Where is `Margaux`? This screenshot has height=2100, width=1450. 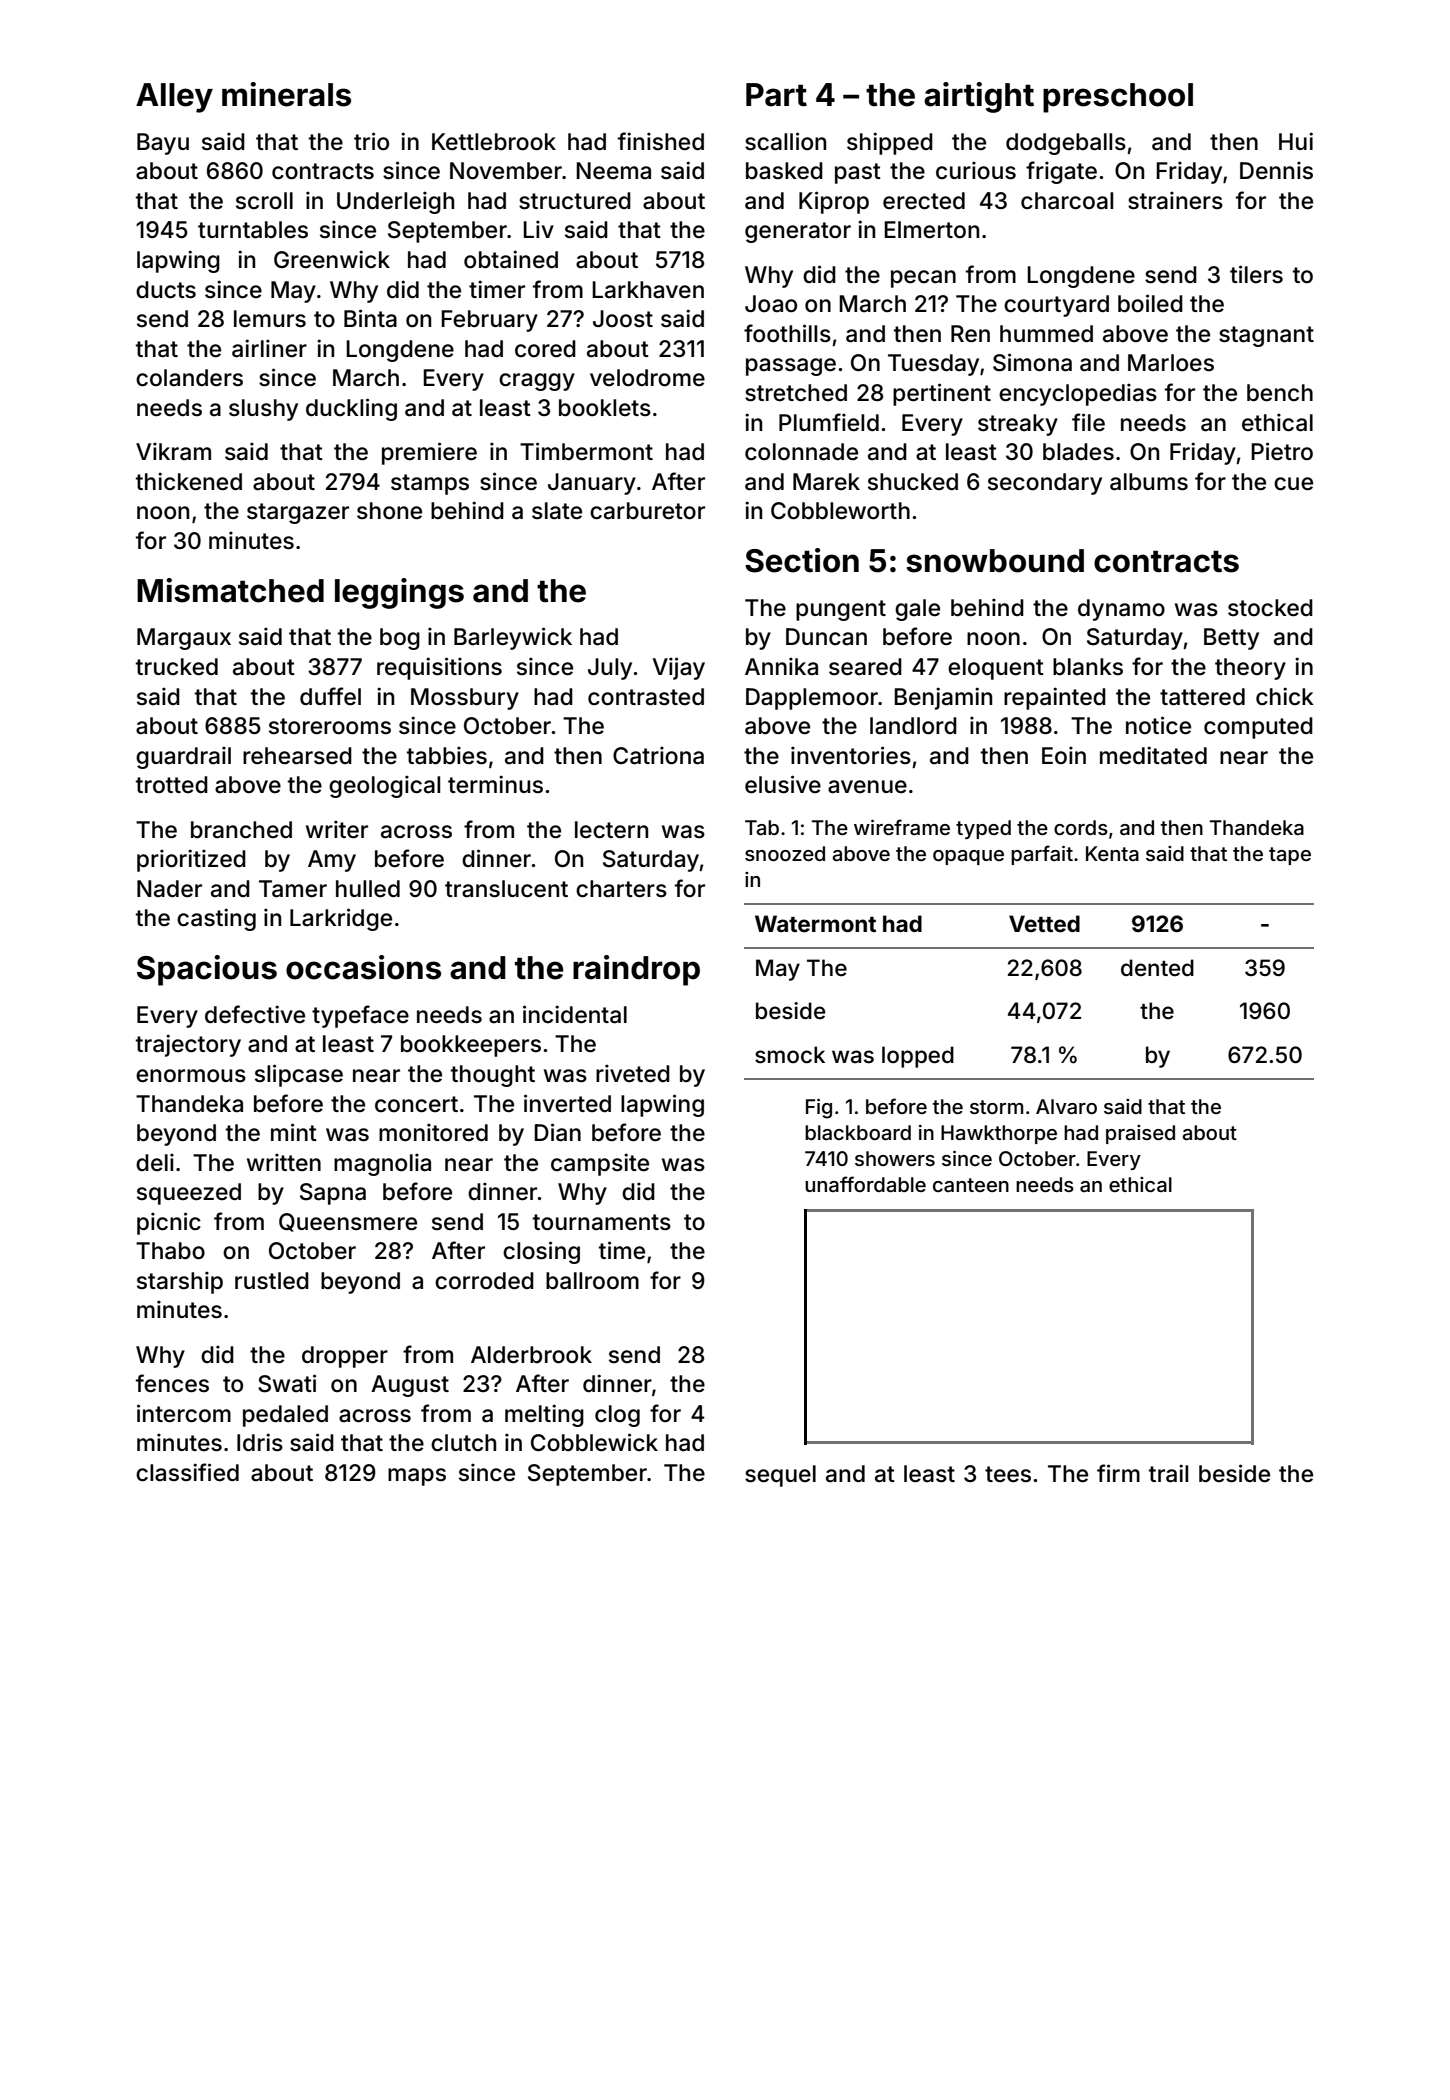 Margaux is located at coordinates (184, 639).
